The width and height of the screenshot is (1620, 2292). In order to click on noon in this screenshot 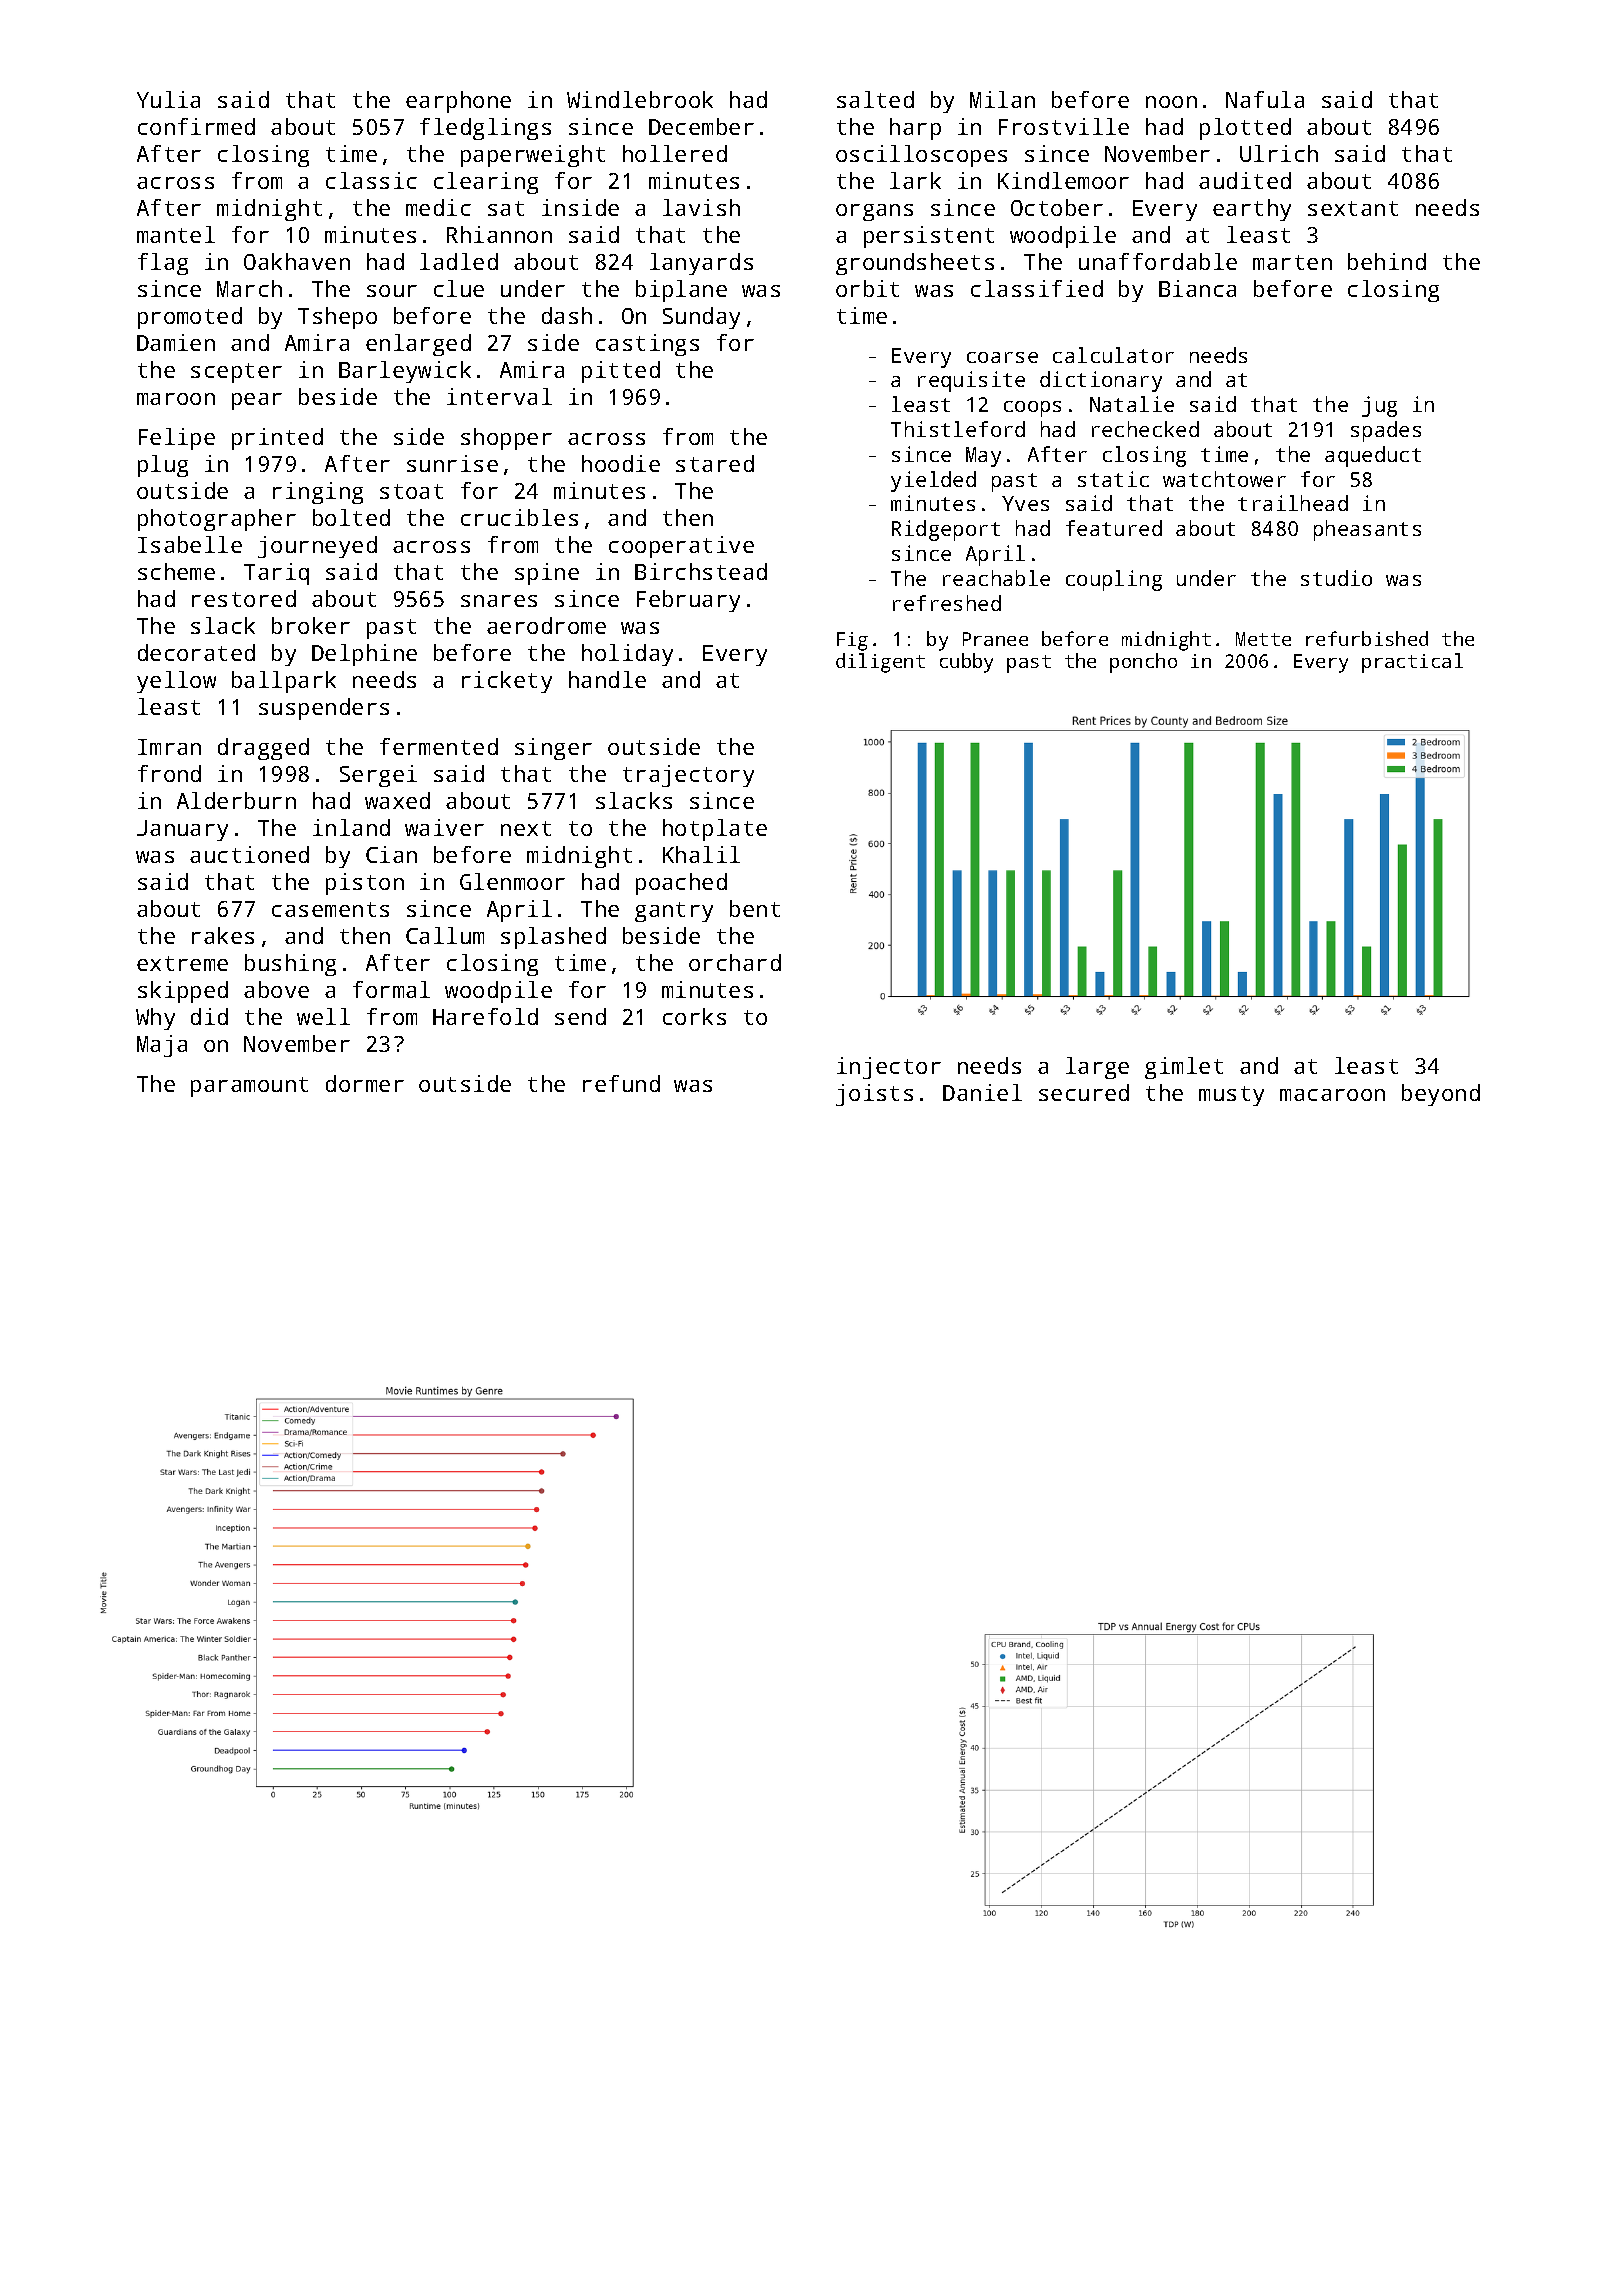, I will do `click(1171, 102)`.
